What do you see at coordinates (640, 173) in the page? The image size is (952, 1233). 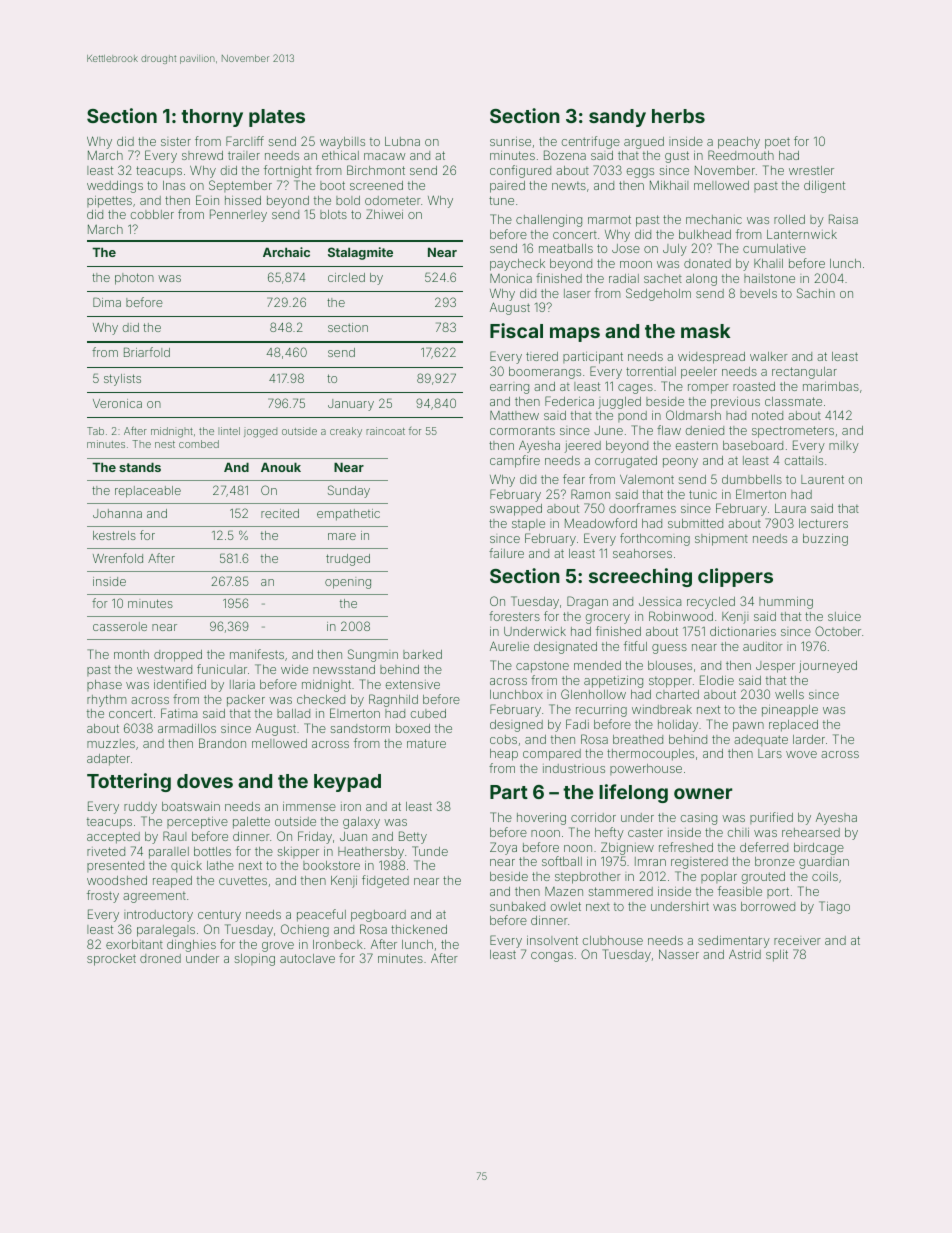 I see `eggs` at bounding box center [640, 173].
